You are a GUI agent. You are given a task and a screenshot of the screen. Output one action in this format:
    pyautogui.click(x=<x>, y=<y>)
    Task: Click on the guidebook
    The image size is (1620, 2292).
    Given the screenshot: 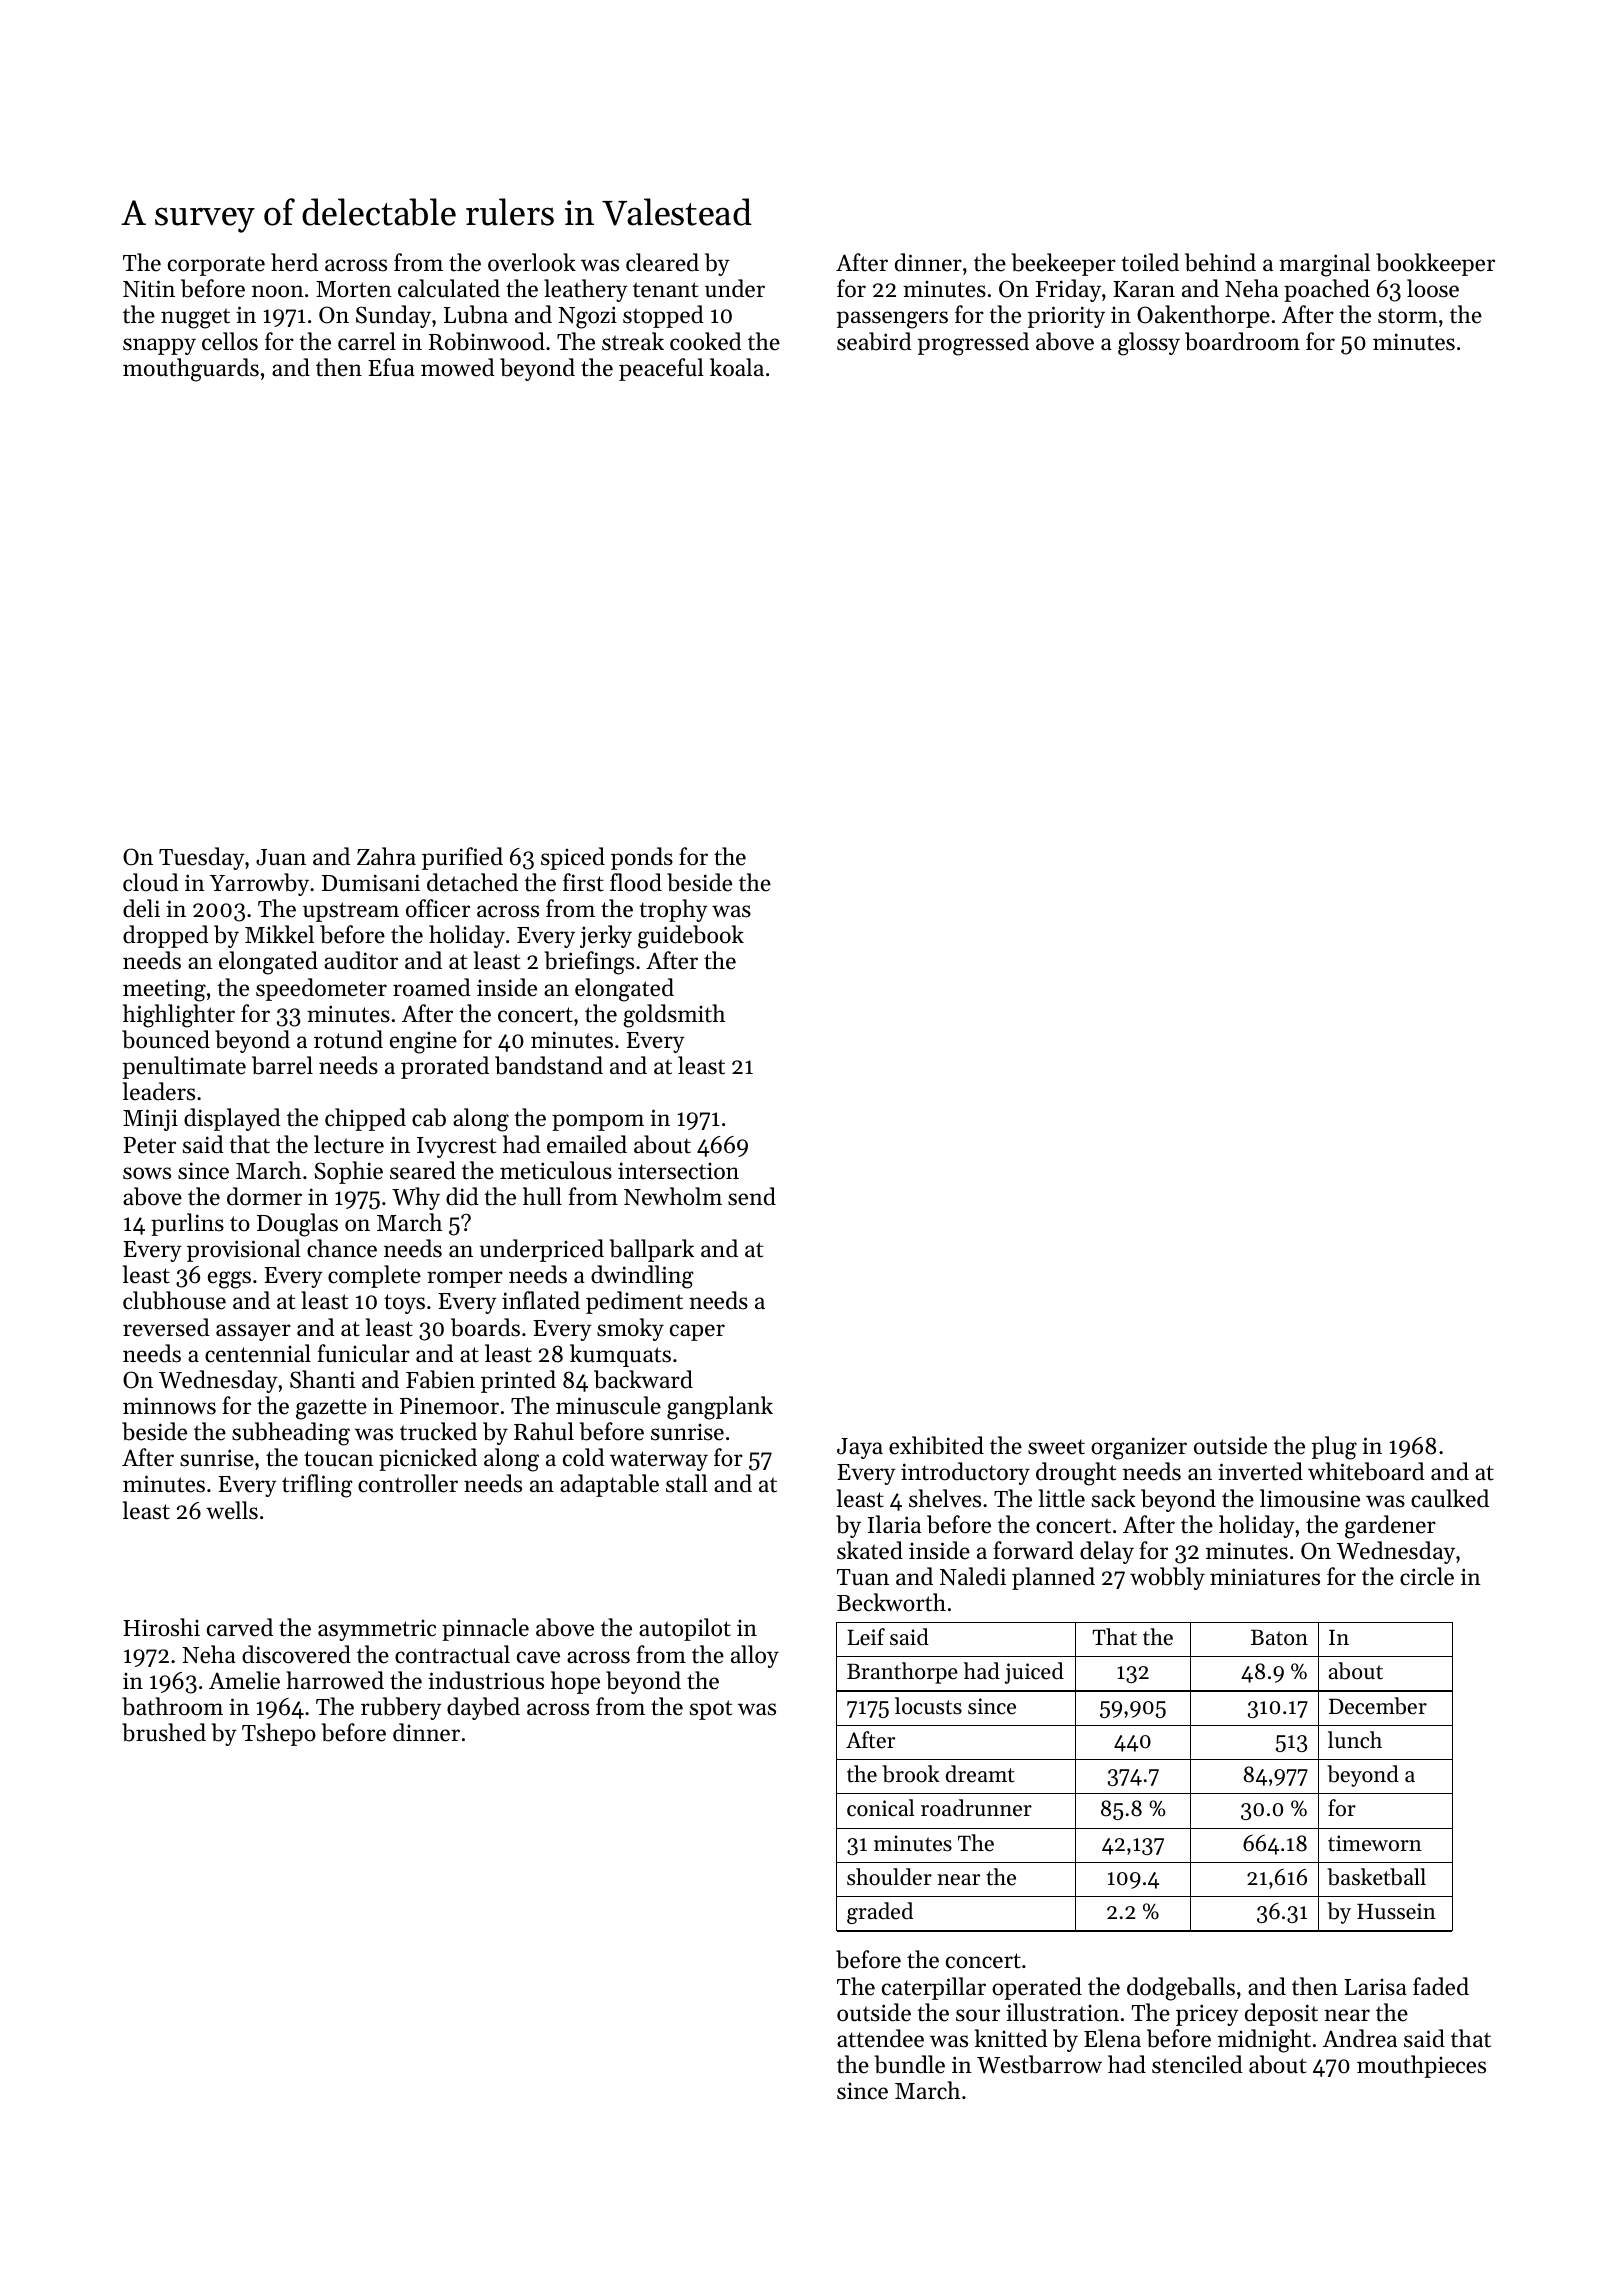 What is the action you would take?
    pyautogui.click(x=691, y=937)
